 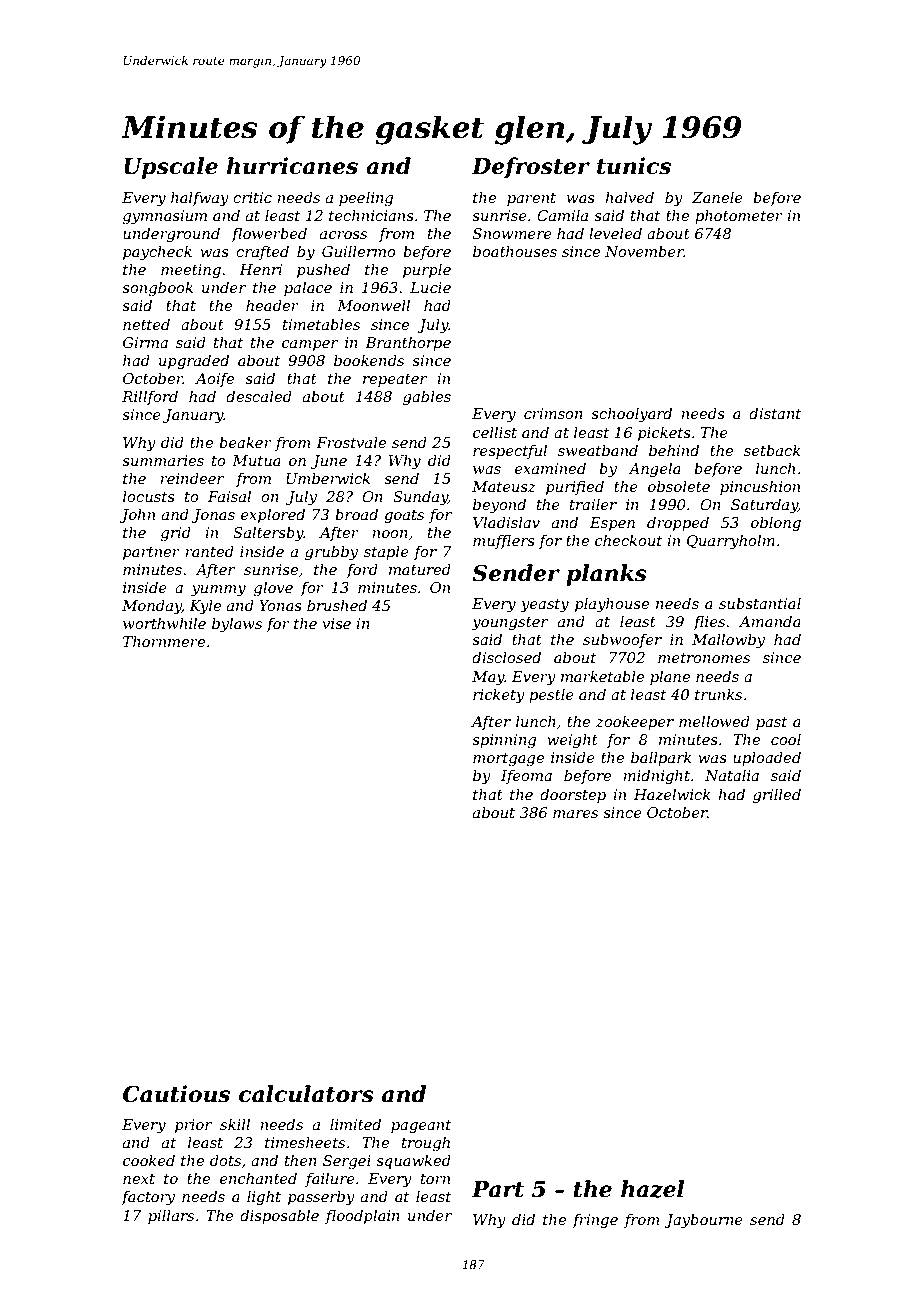 I want to click on calculators, so click(x=306, y=1094).
